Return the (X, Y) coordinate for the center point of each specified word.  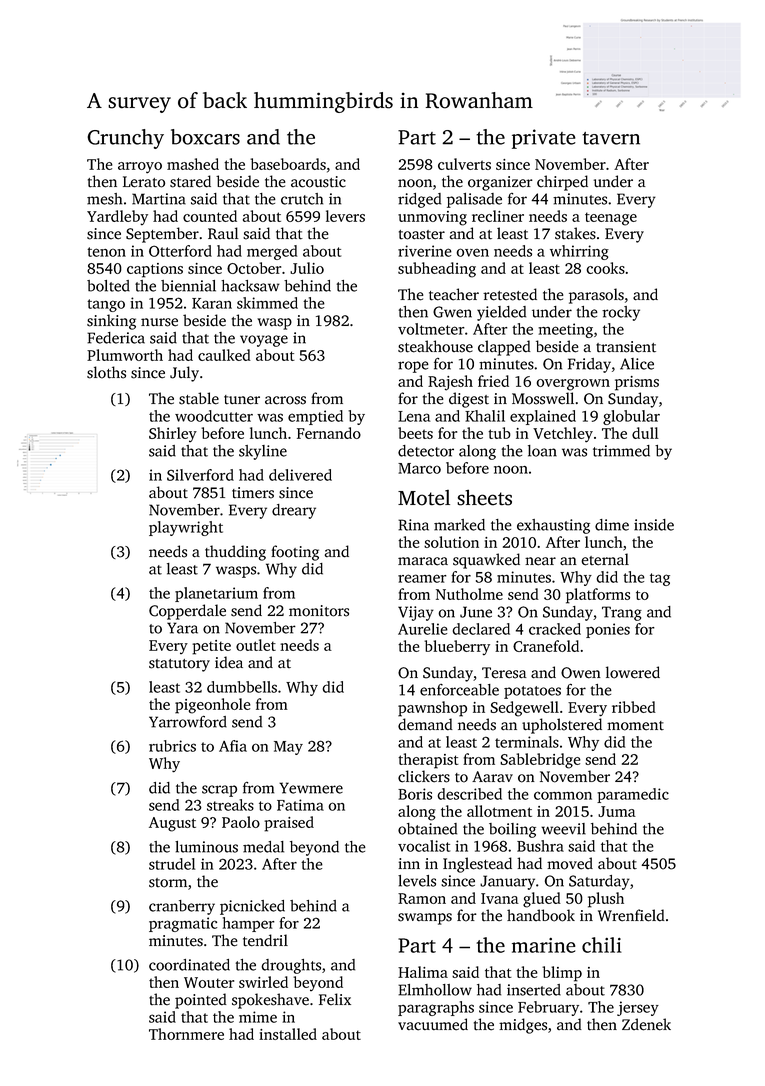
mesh (104, 199)
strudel (172, 864)
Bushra (540, 846)
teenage (611, 219)
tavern (611, 138)
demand (425, 724)
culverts (464, 164)
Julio (307, 268)
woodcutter (214, 416)
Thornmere (186, 1034)
